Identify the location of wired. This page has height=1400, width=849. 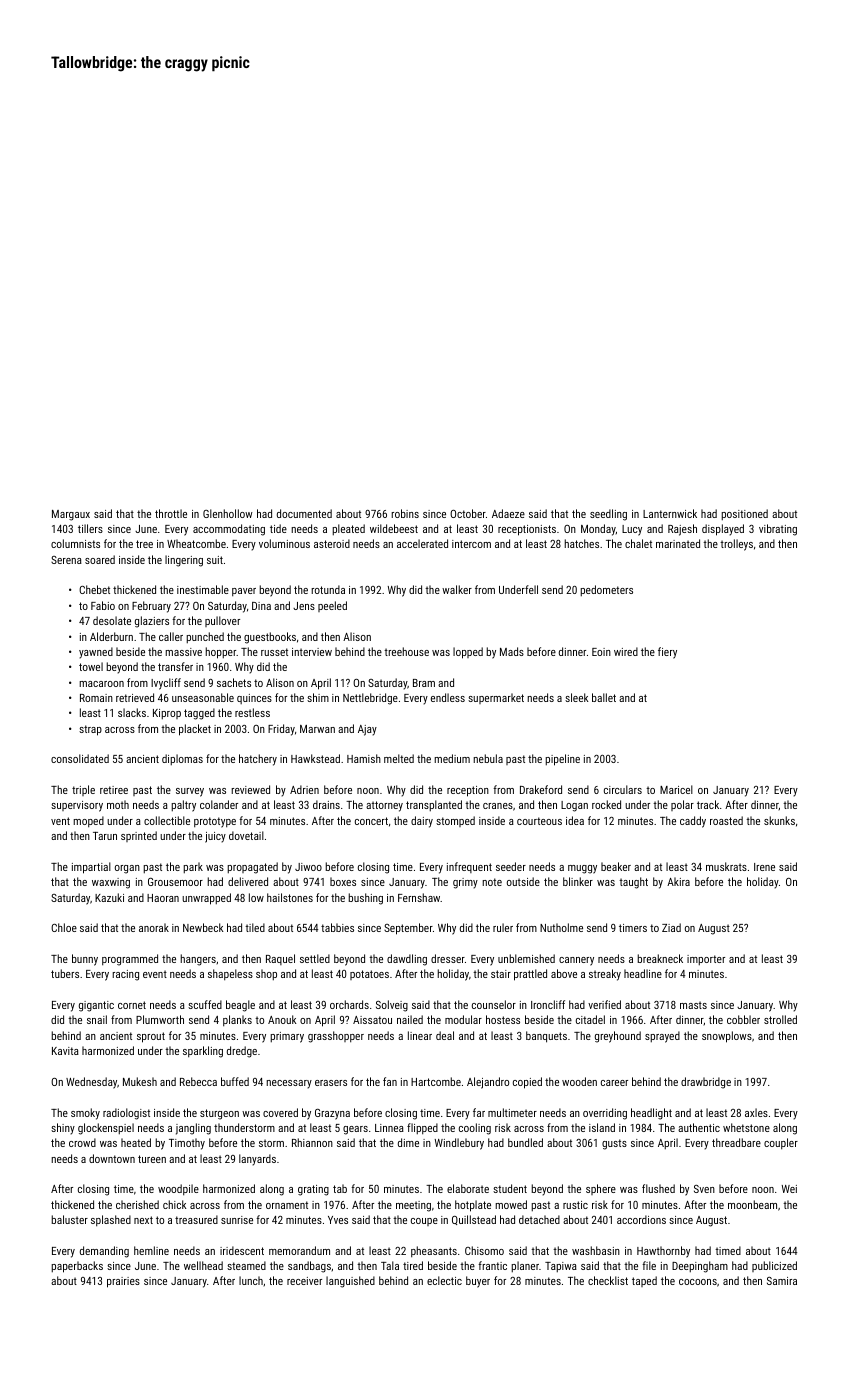
(626, 651).
